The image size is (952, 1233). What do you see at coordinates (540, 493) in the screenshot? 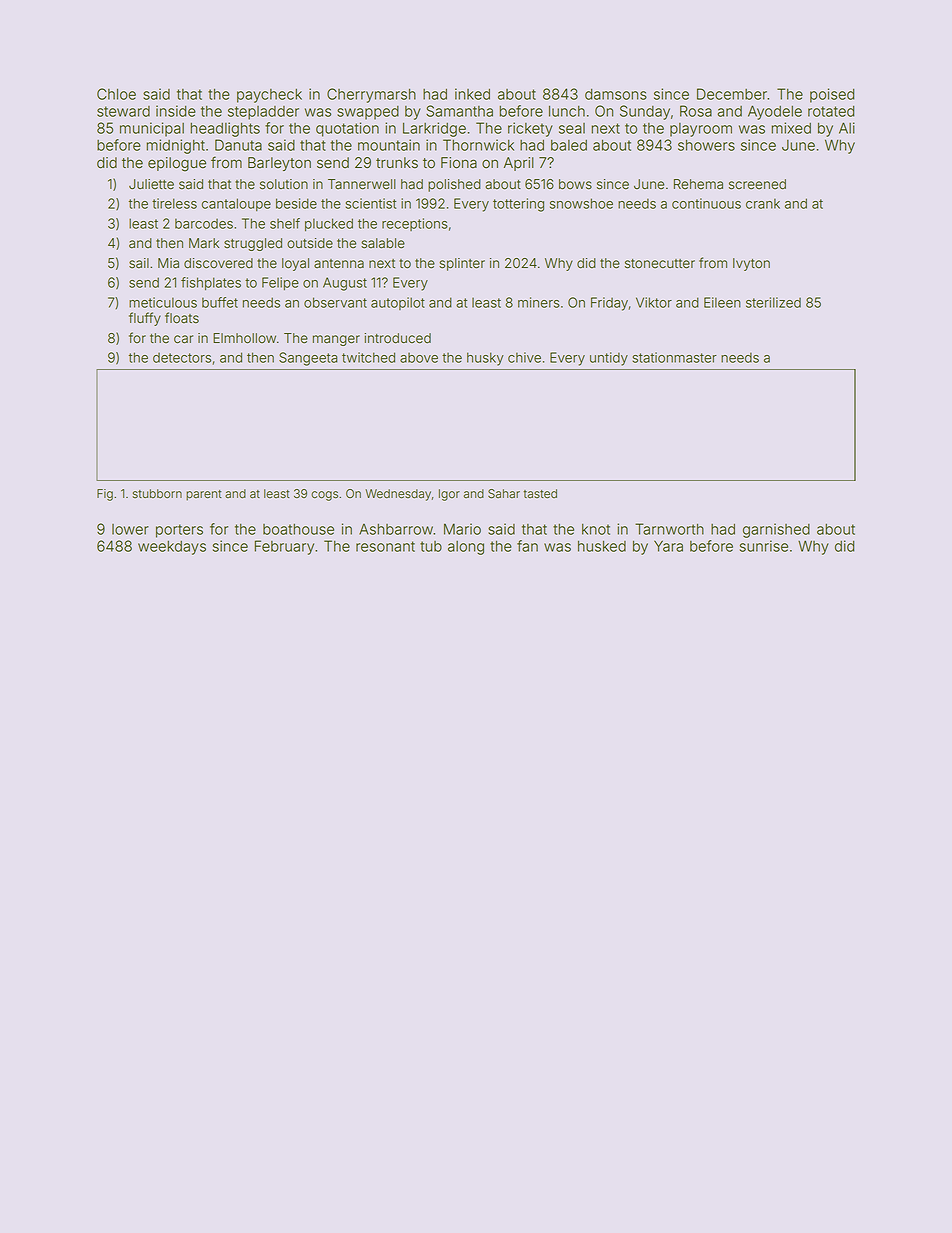
I see `tasted` at bounding box center [540, 493].
